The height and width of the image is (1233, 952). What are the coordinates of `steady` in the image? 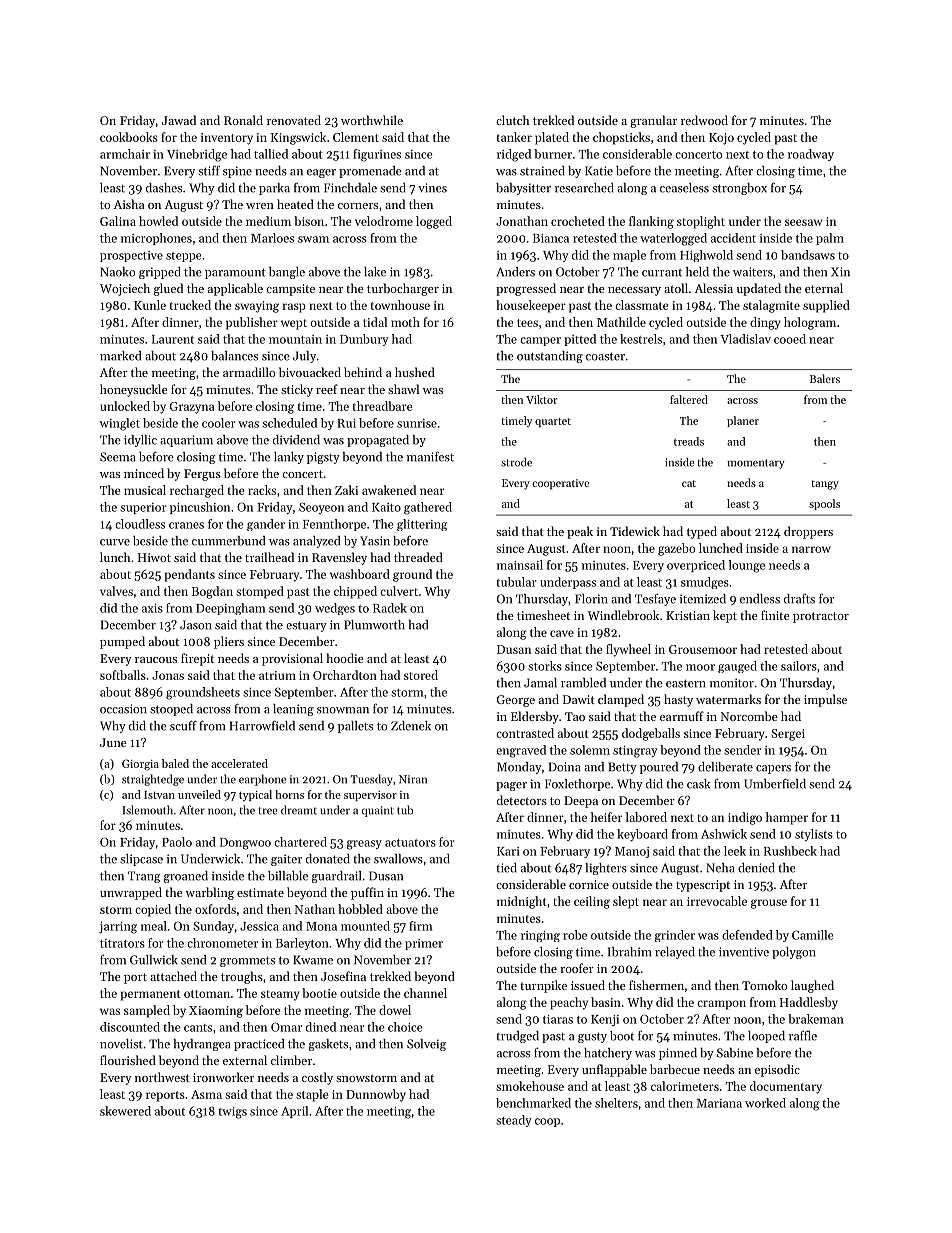 It's located at (514, 1121).
